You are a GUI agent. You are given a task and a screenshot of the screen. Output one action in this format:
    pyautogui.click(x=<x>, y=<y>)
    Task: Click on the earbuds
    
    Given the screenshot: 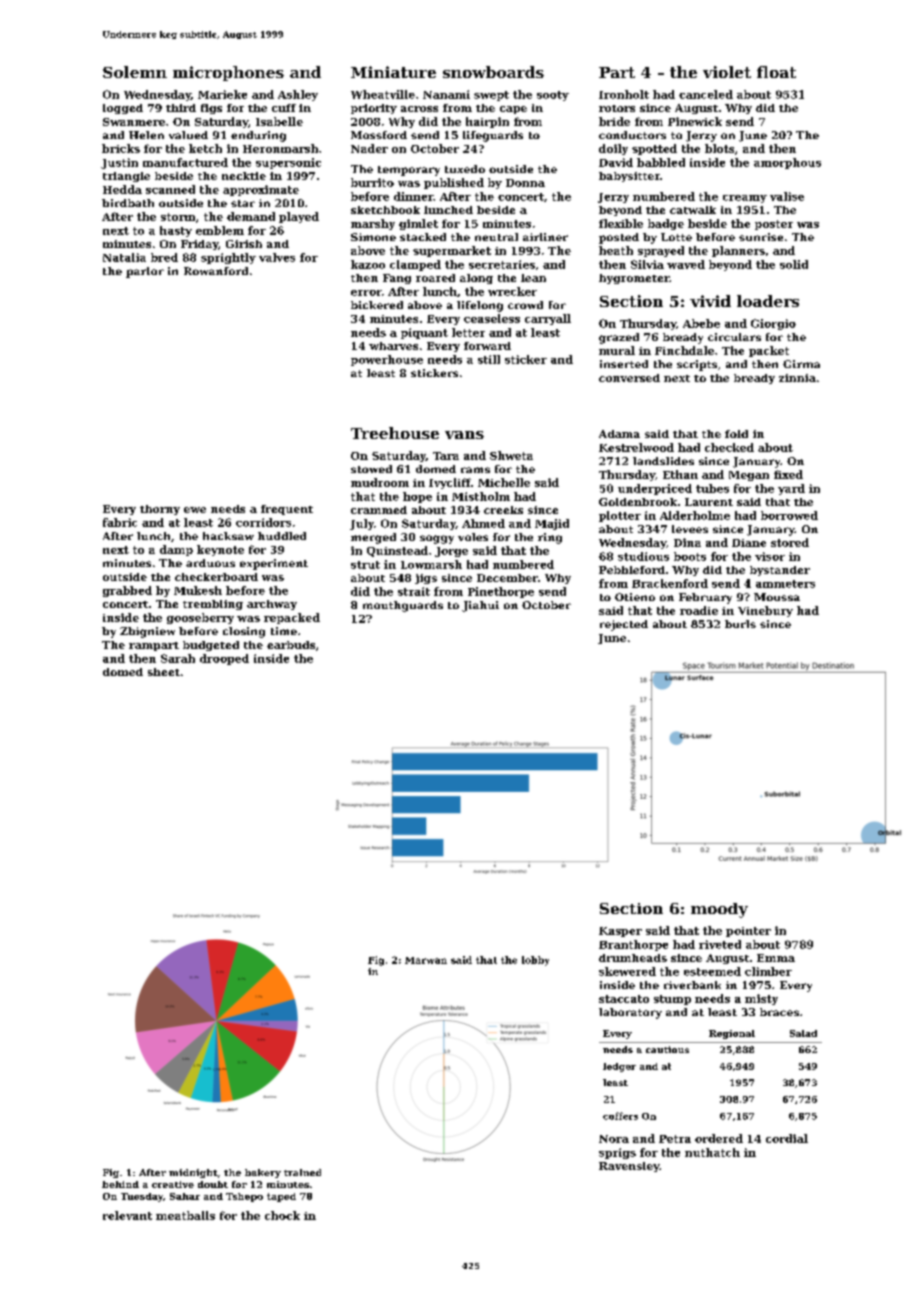 What is the action you would take?
    pyautogui.click(x=291, y=645)
